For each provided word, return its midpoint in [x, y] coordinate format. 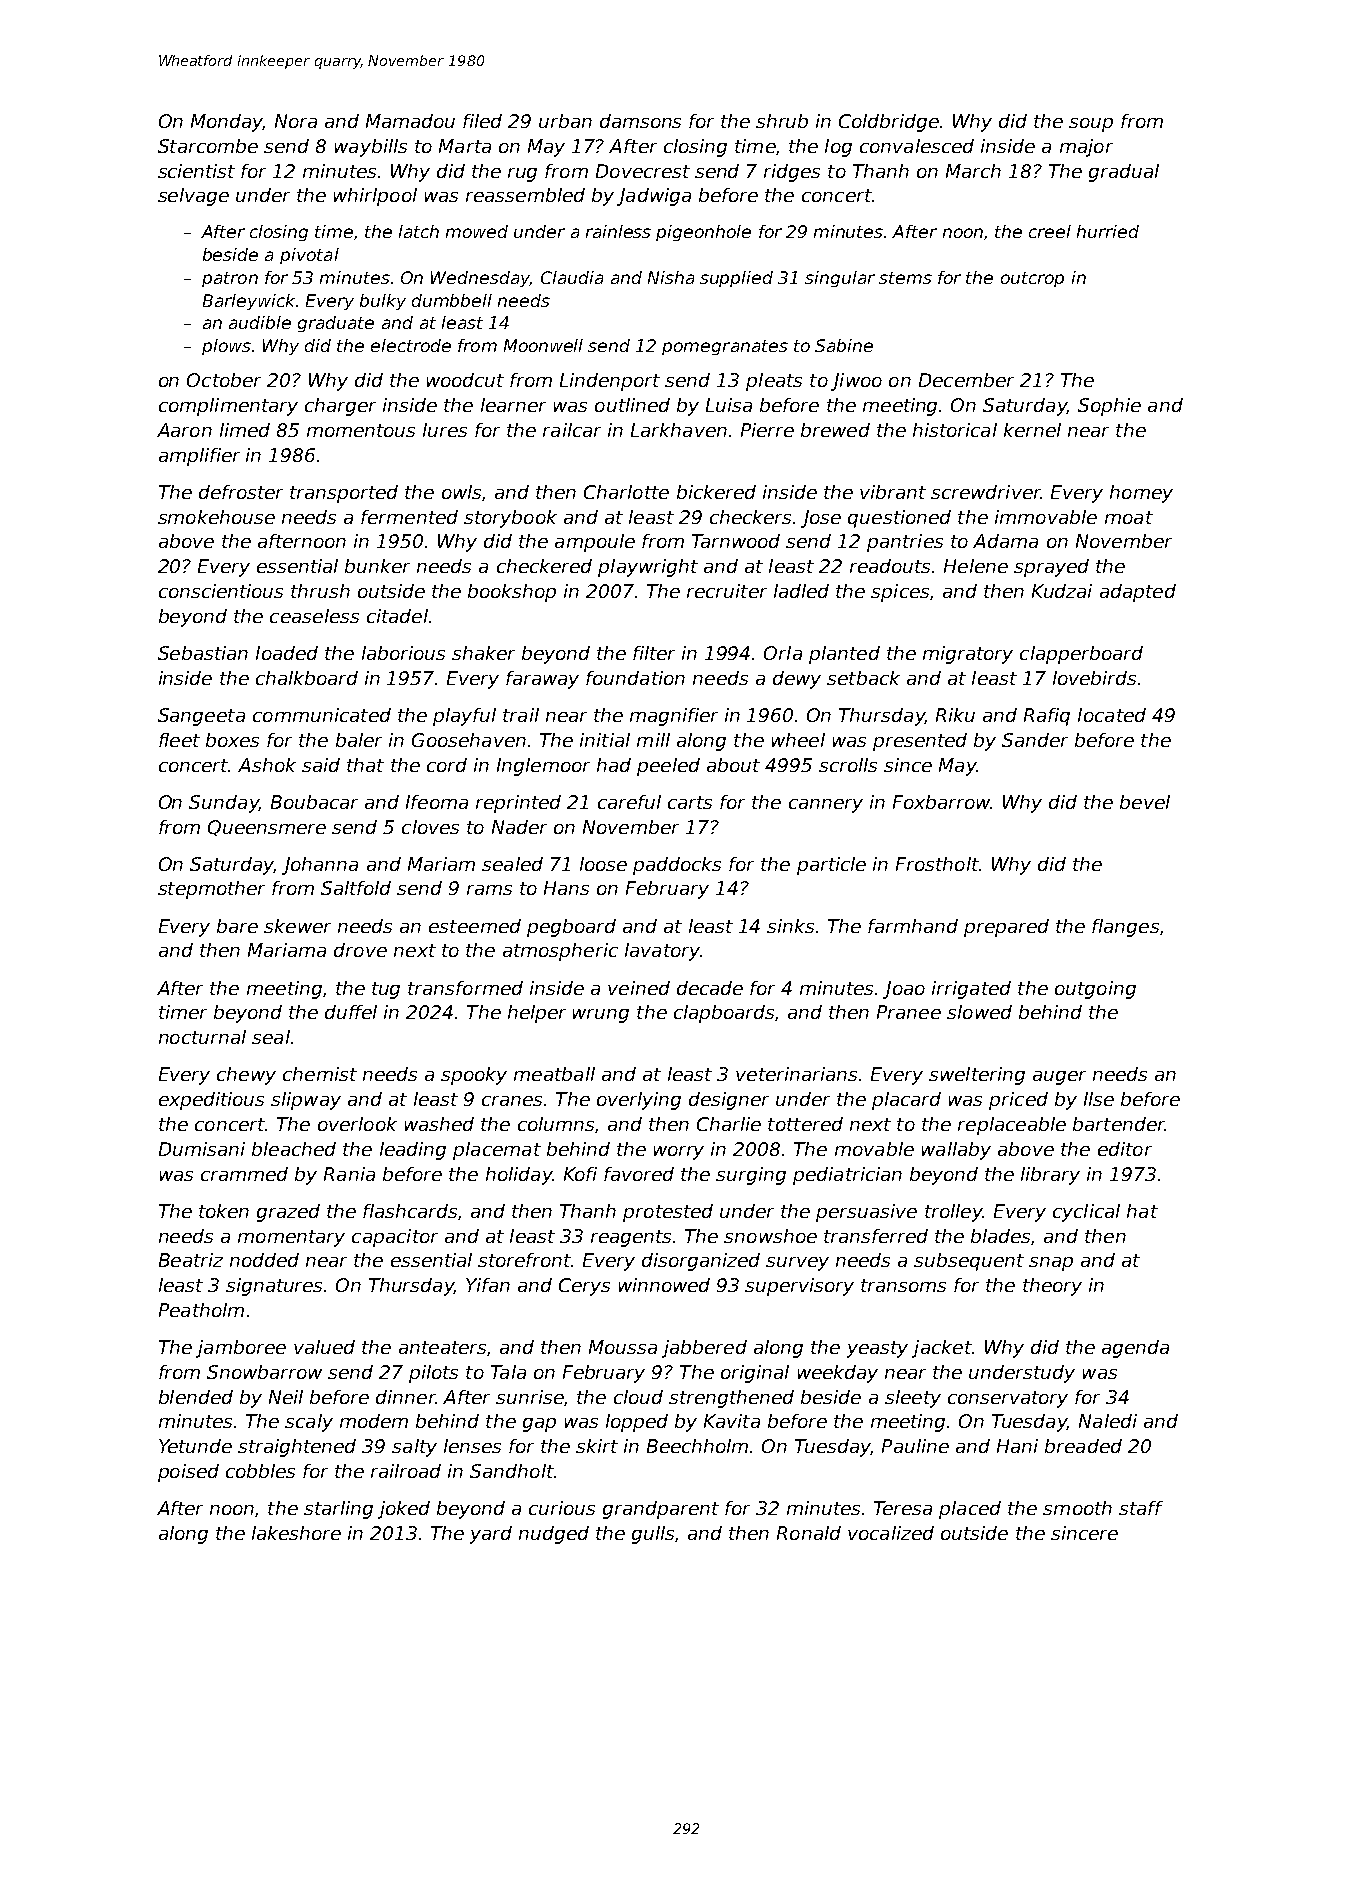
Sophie [1109, 407]
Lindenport [610, 382]
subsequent [969, 1262]
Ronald [809, 1533]
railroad [406, 1471]
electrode [411, 345]
